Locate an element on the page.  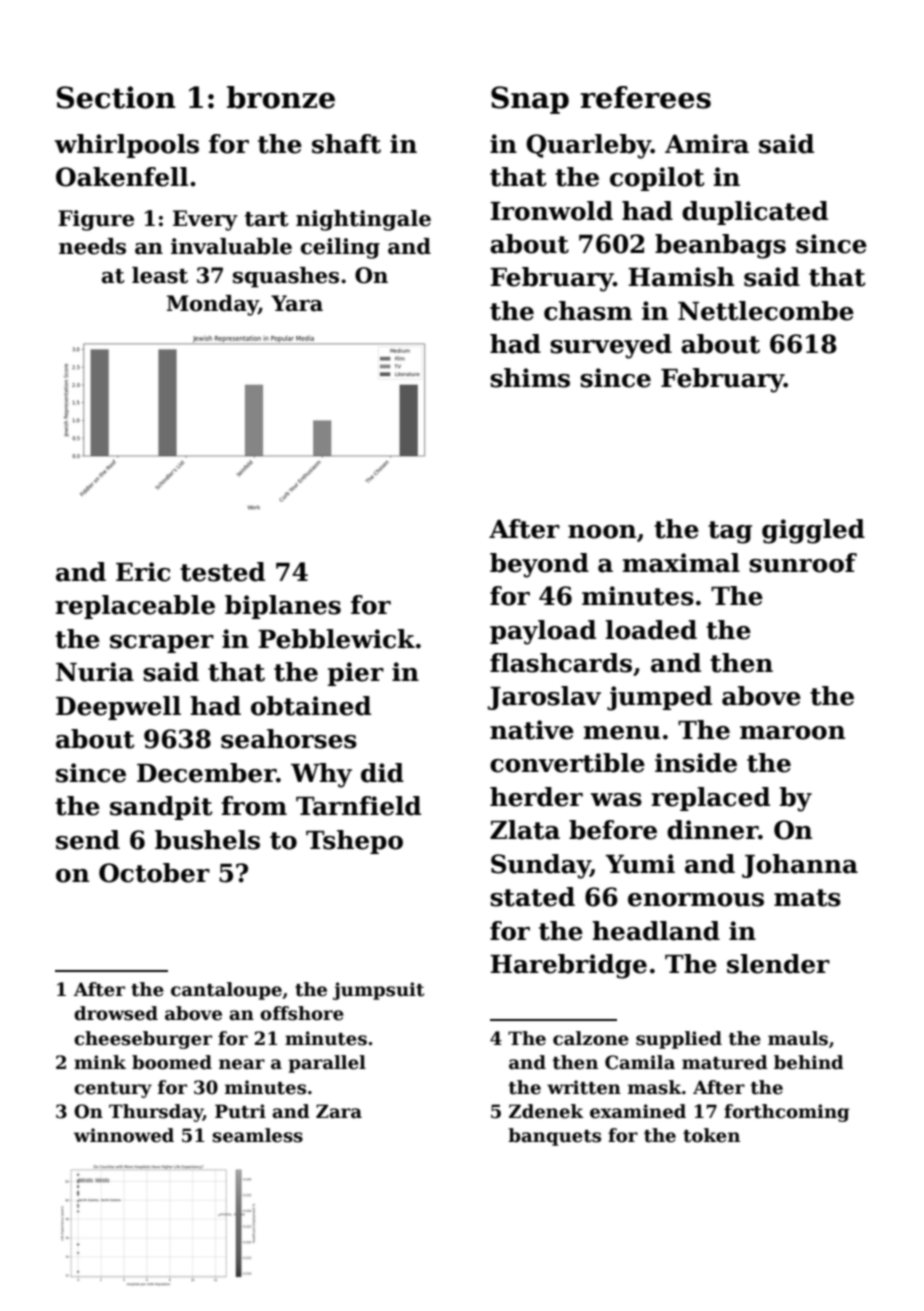
Deepwell is located at coordinates (118, 708).
